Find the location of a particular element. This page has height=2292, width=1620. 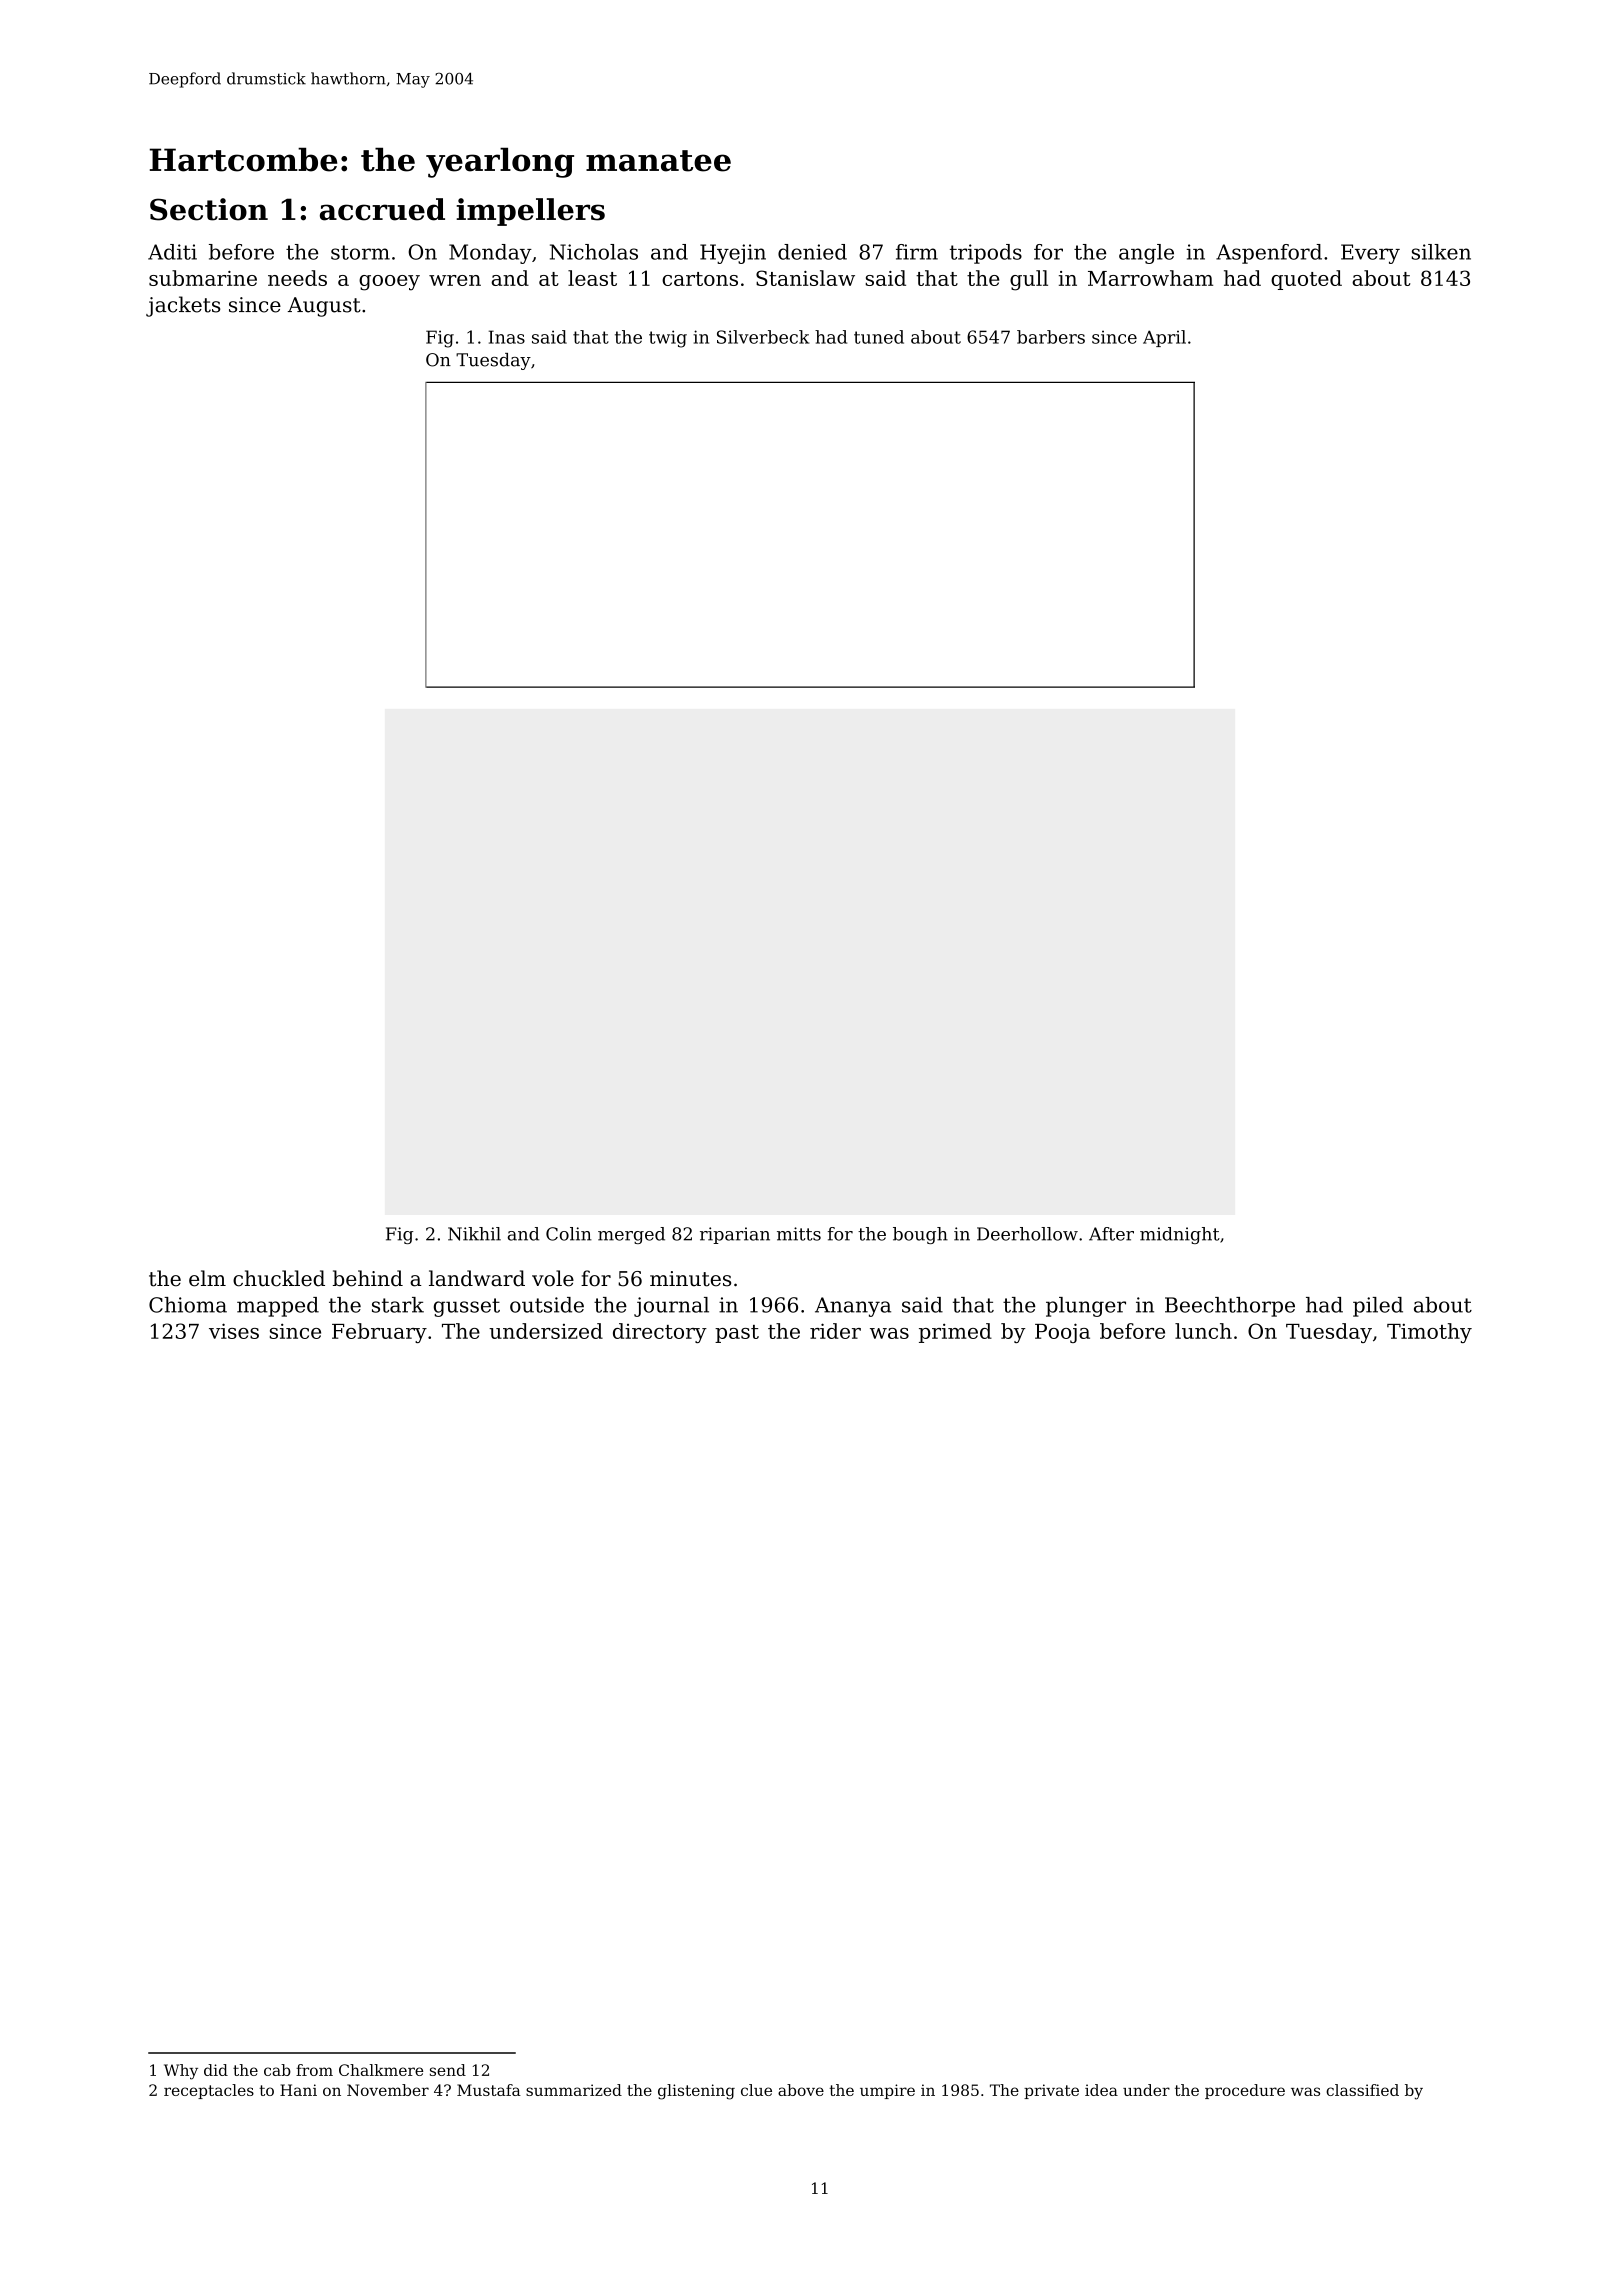

April is located at coordinates (1164, 338).
